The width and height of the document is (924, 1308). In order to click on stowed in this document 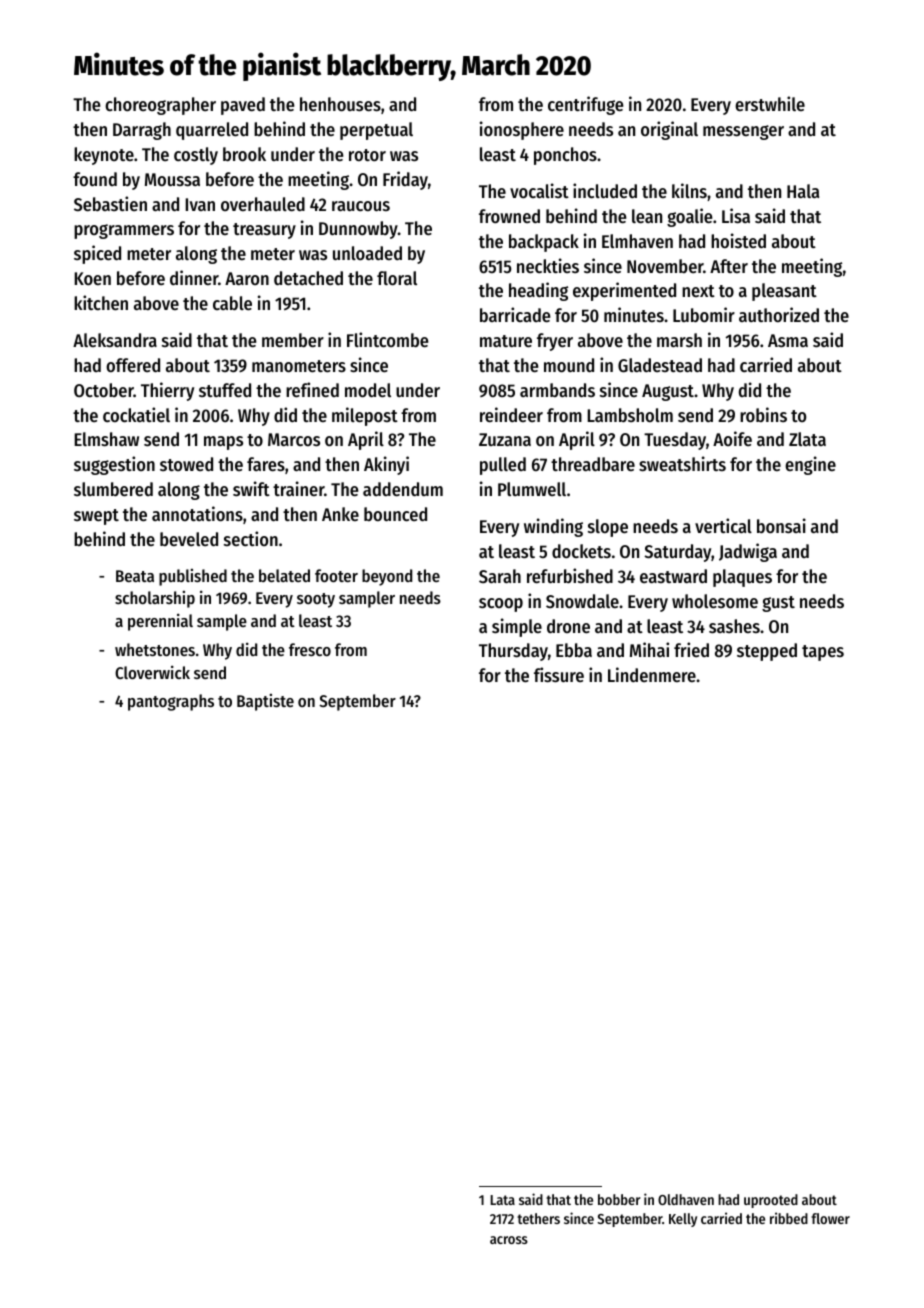, I will do `click(186, 464)`.
